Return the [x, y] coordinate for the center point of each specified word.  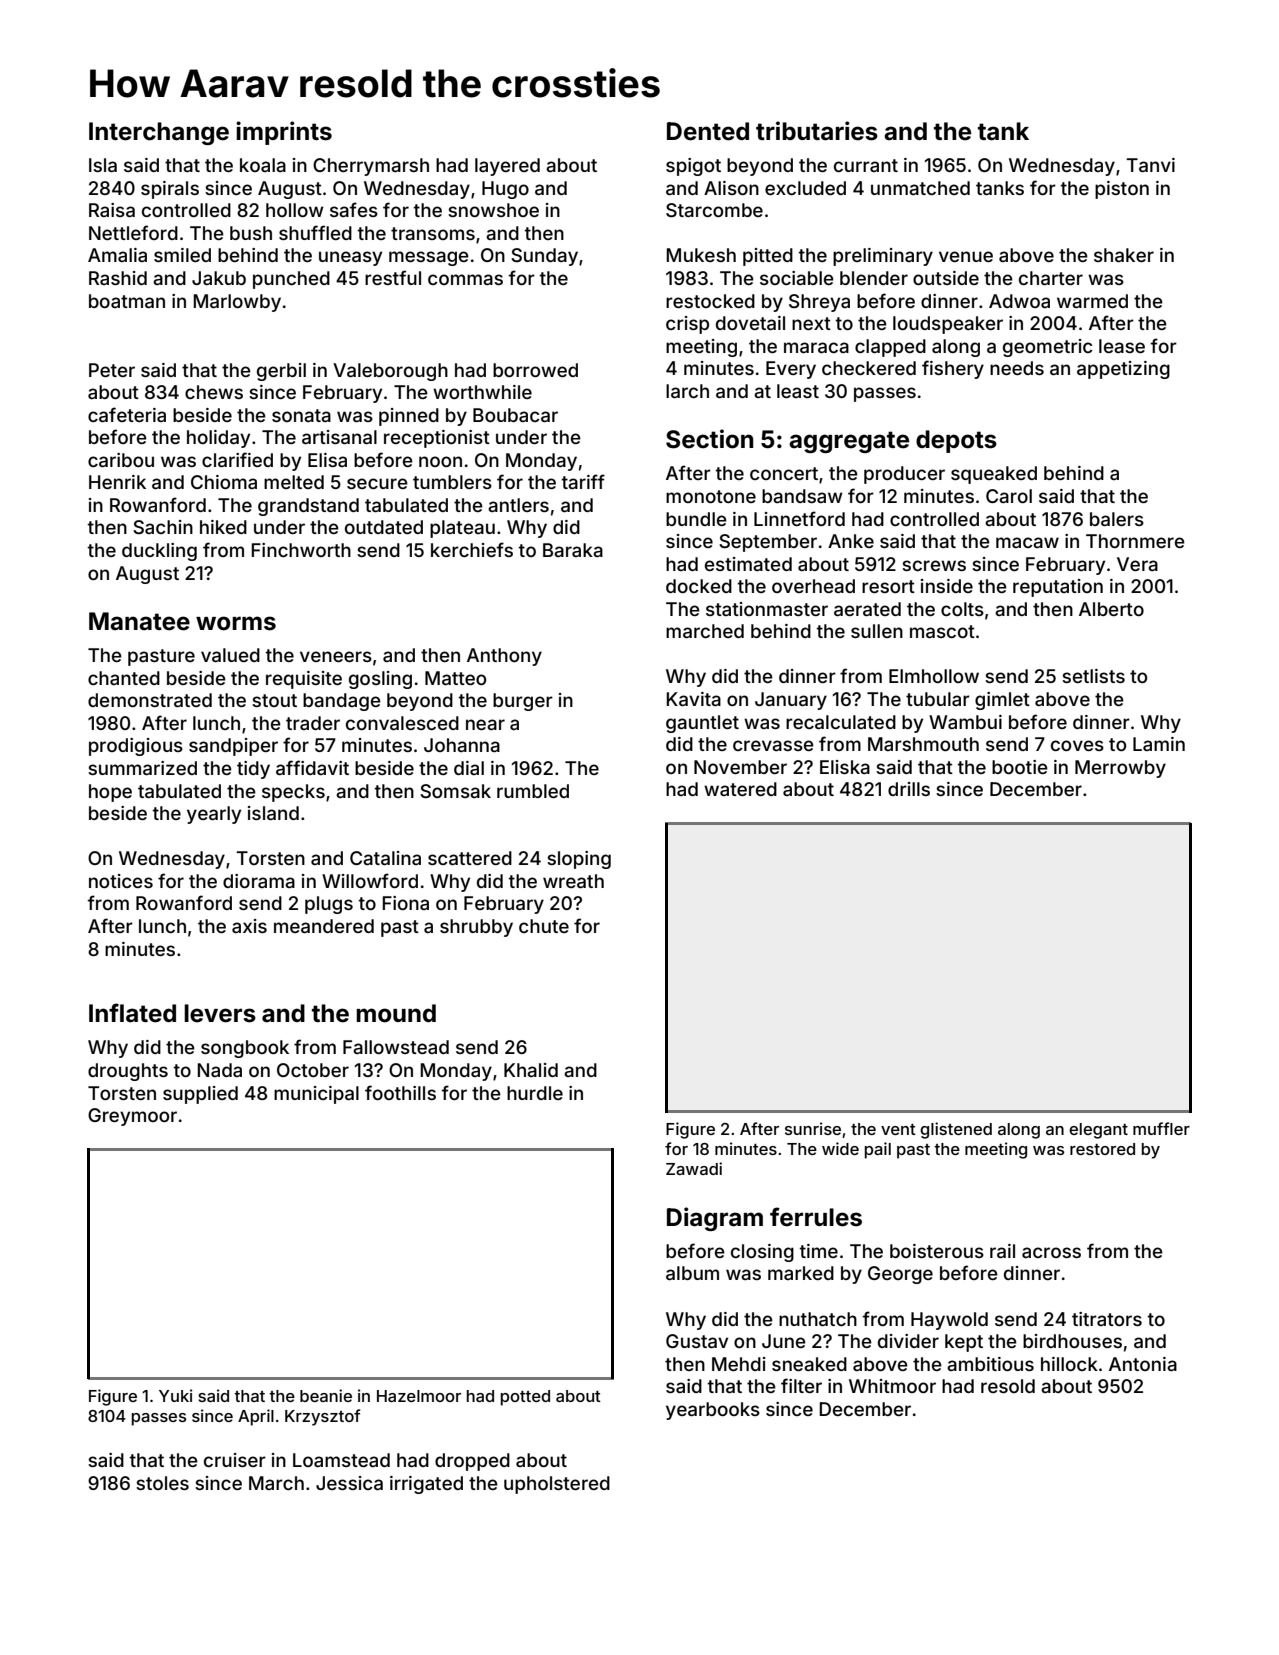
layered [507, 167]
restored [1102, 1149]
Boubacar [515, 415]
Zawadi [694, 1168]
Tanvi [1150, 165]
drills [909, 789]
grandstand [308, 507]
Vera [1137, 564]
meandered [324, 926]
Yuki [176, 1395]
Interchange [159, 133]
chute [544, 926]
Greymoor [132, 1117]
